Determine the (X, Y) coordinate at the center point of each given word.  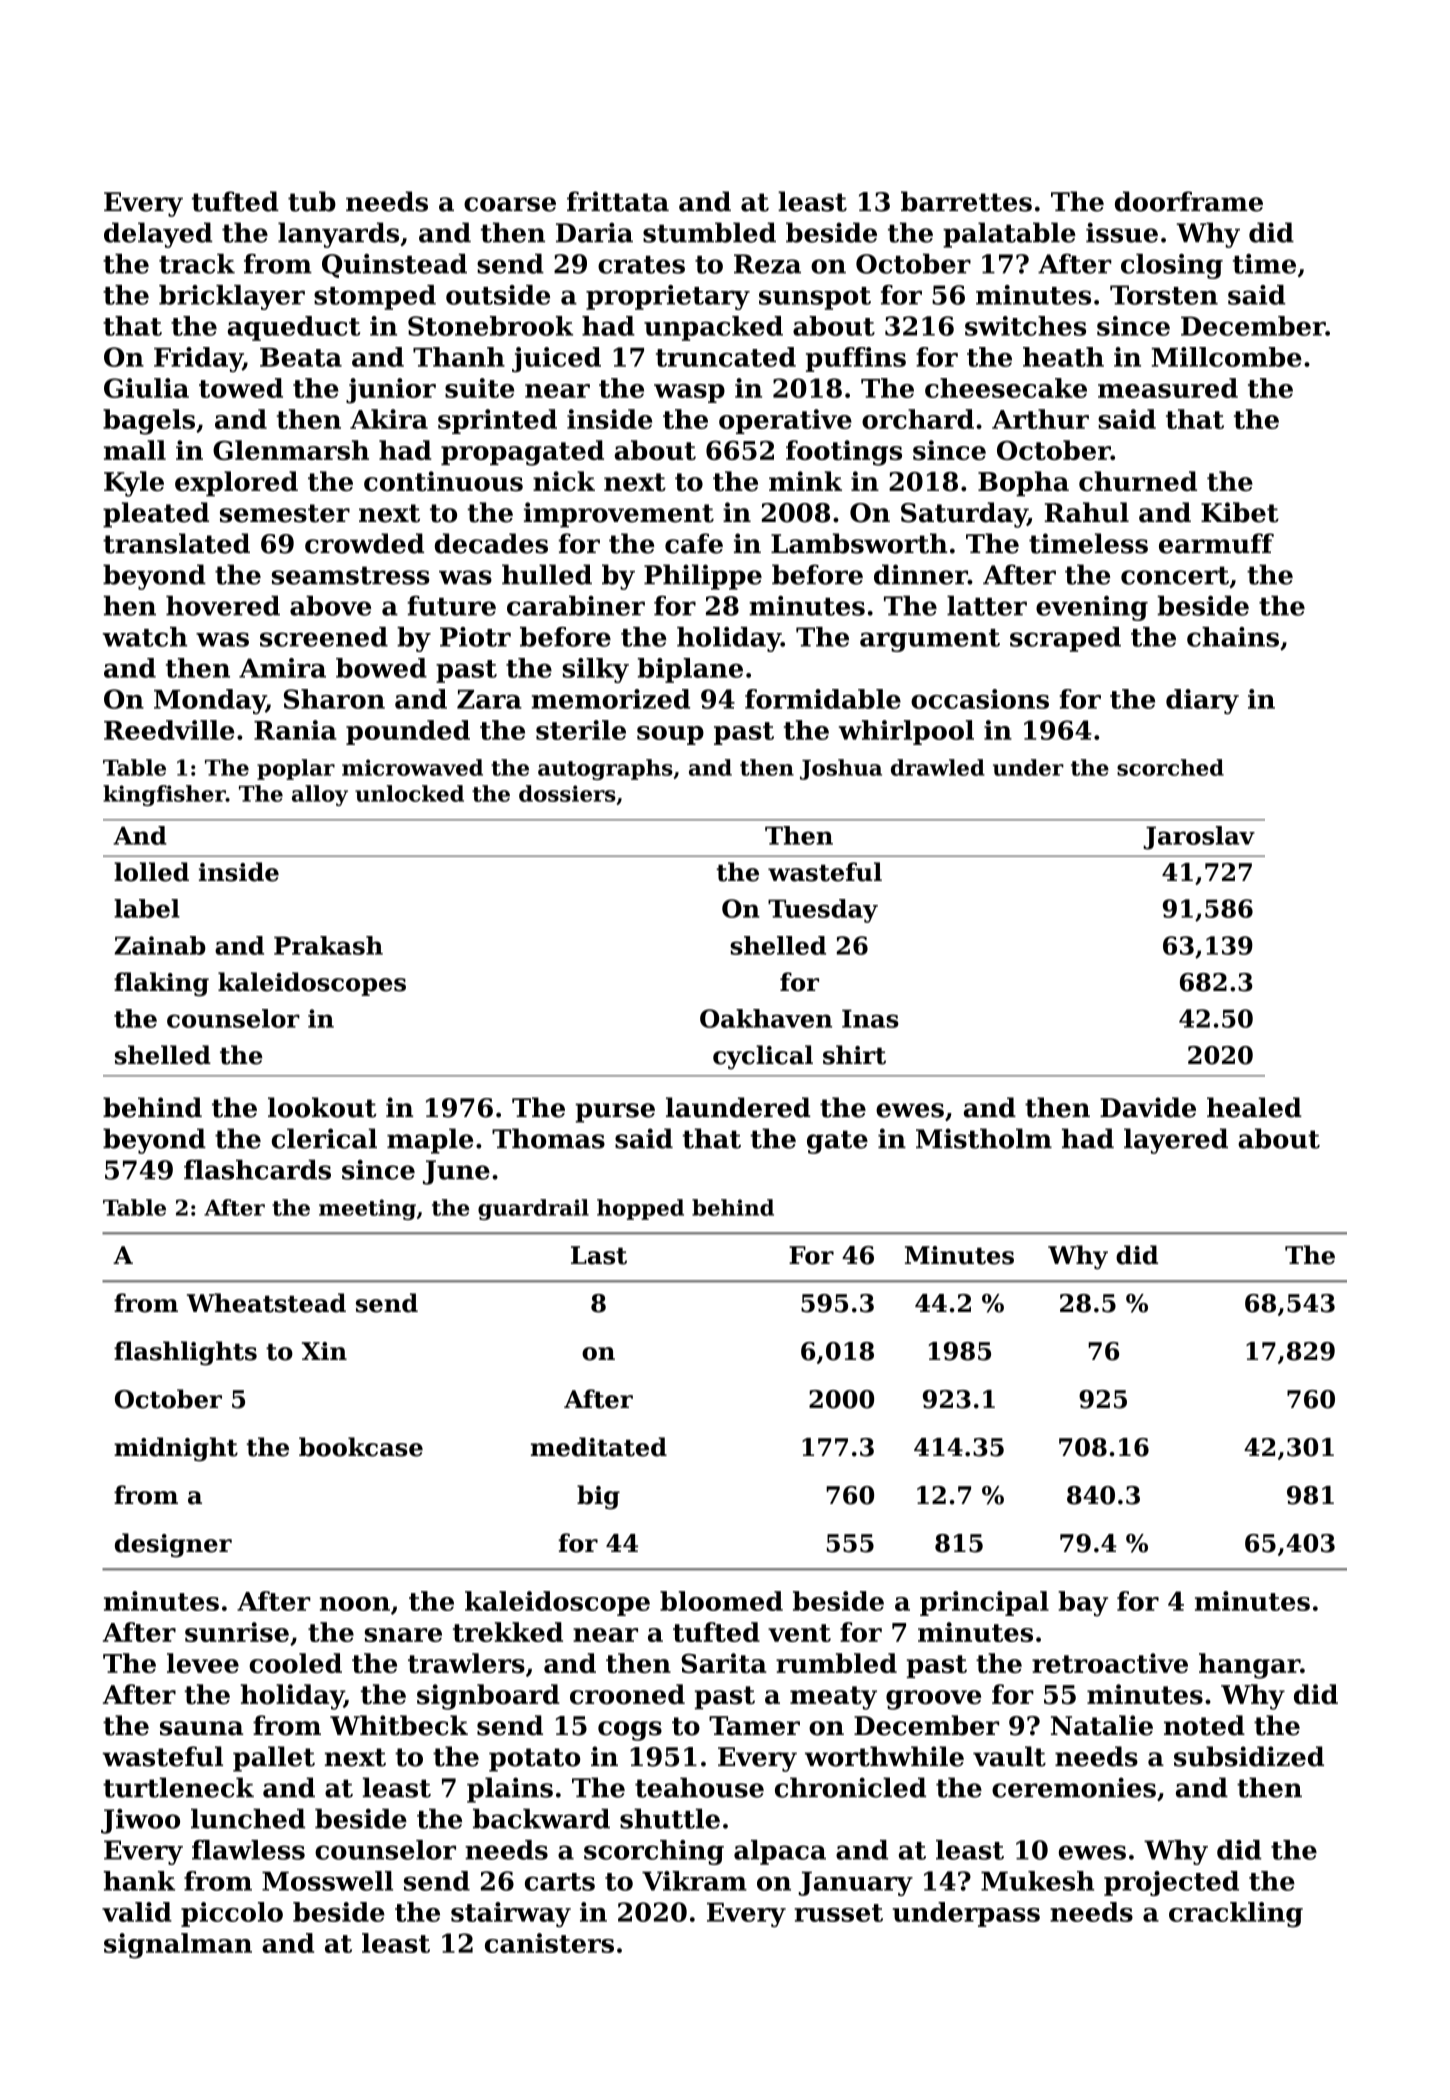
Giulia (146, 388)
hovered (223, 605)
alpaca (780, 1852)
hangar (1249, 1666)
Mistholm (984, 1138)
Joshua (841, 769)
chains (1233, 637)
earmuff (1216, 543)
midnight (176, 1449)
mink (805, 481)
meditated (599, 1447)
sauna (202, 1728)
